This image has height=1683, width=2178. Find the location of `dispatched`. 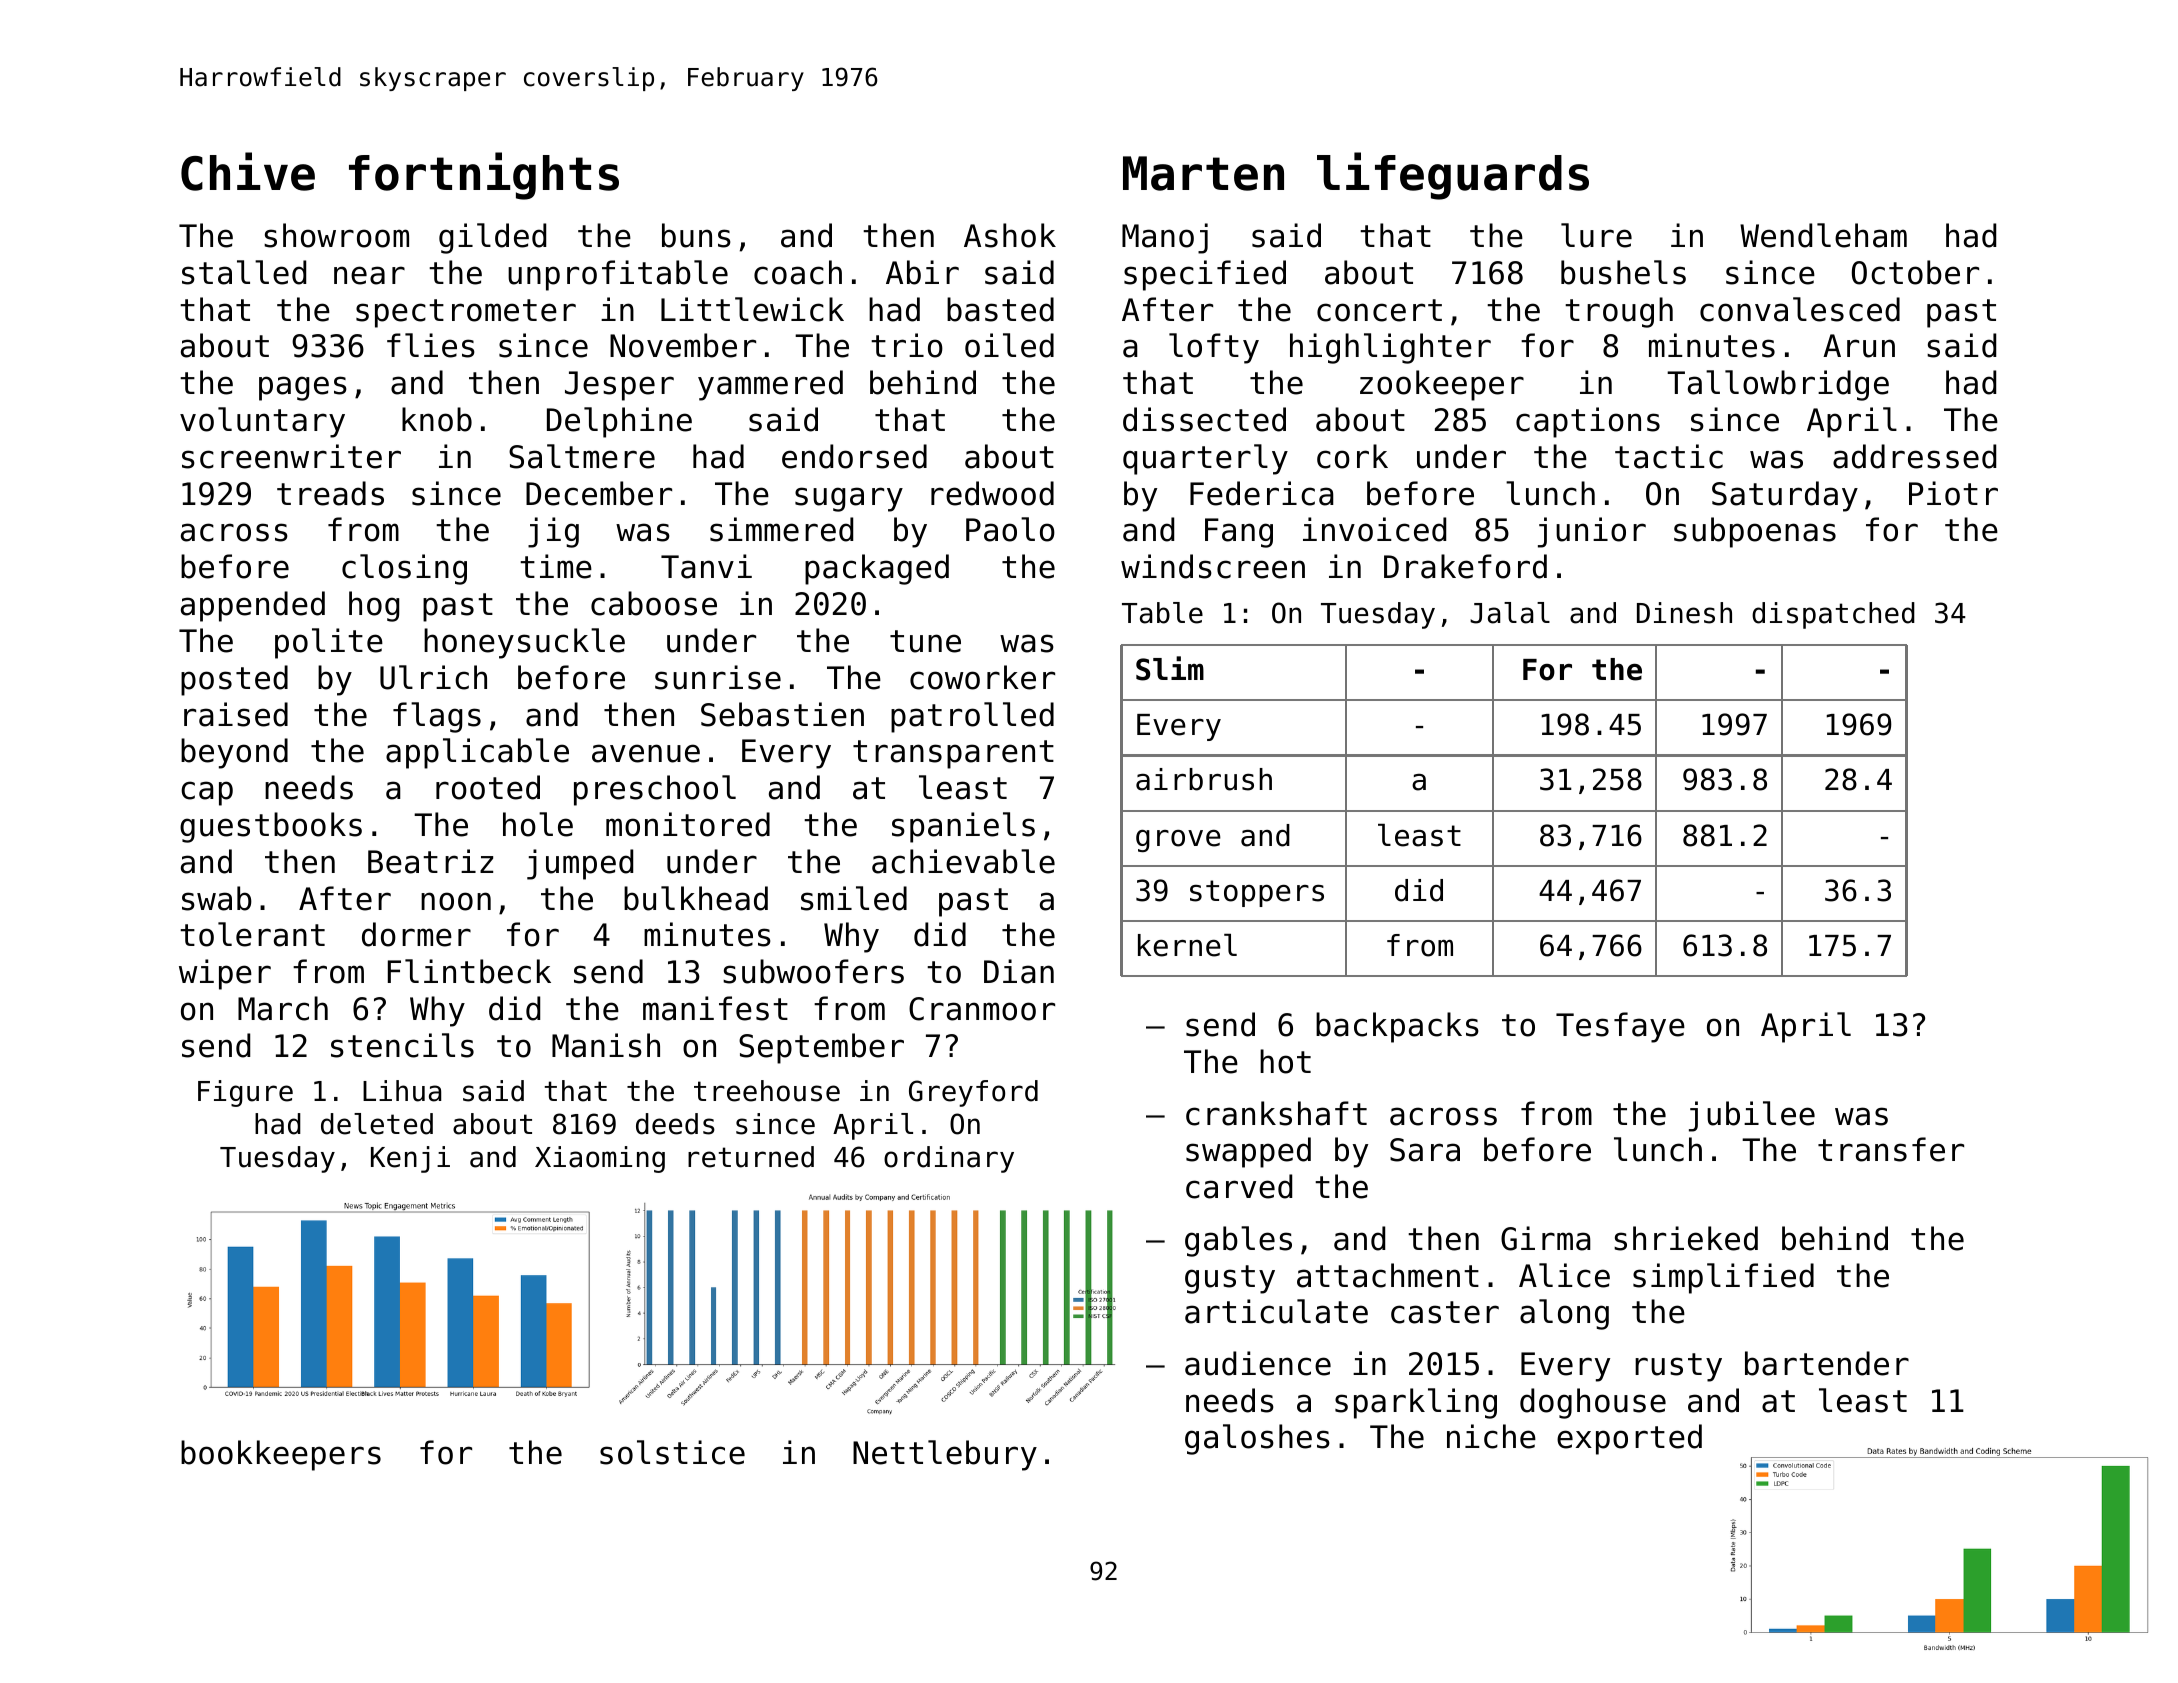

dispatched is located at coordinates (1833, 615).
